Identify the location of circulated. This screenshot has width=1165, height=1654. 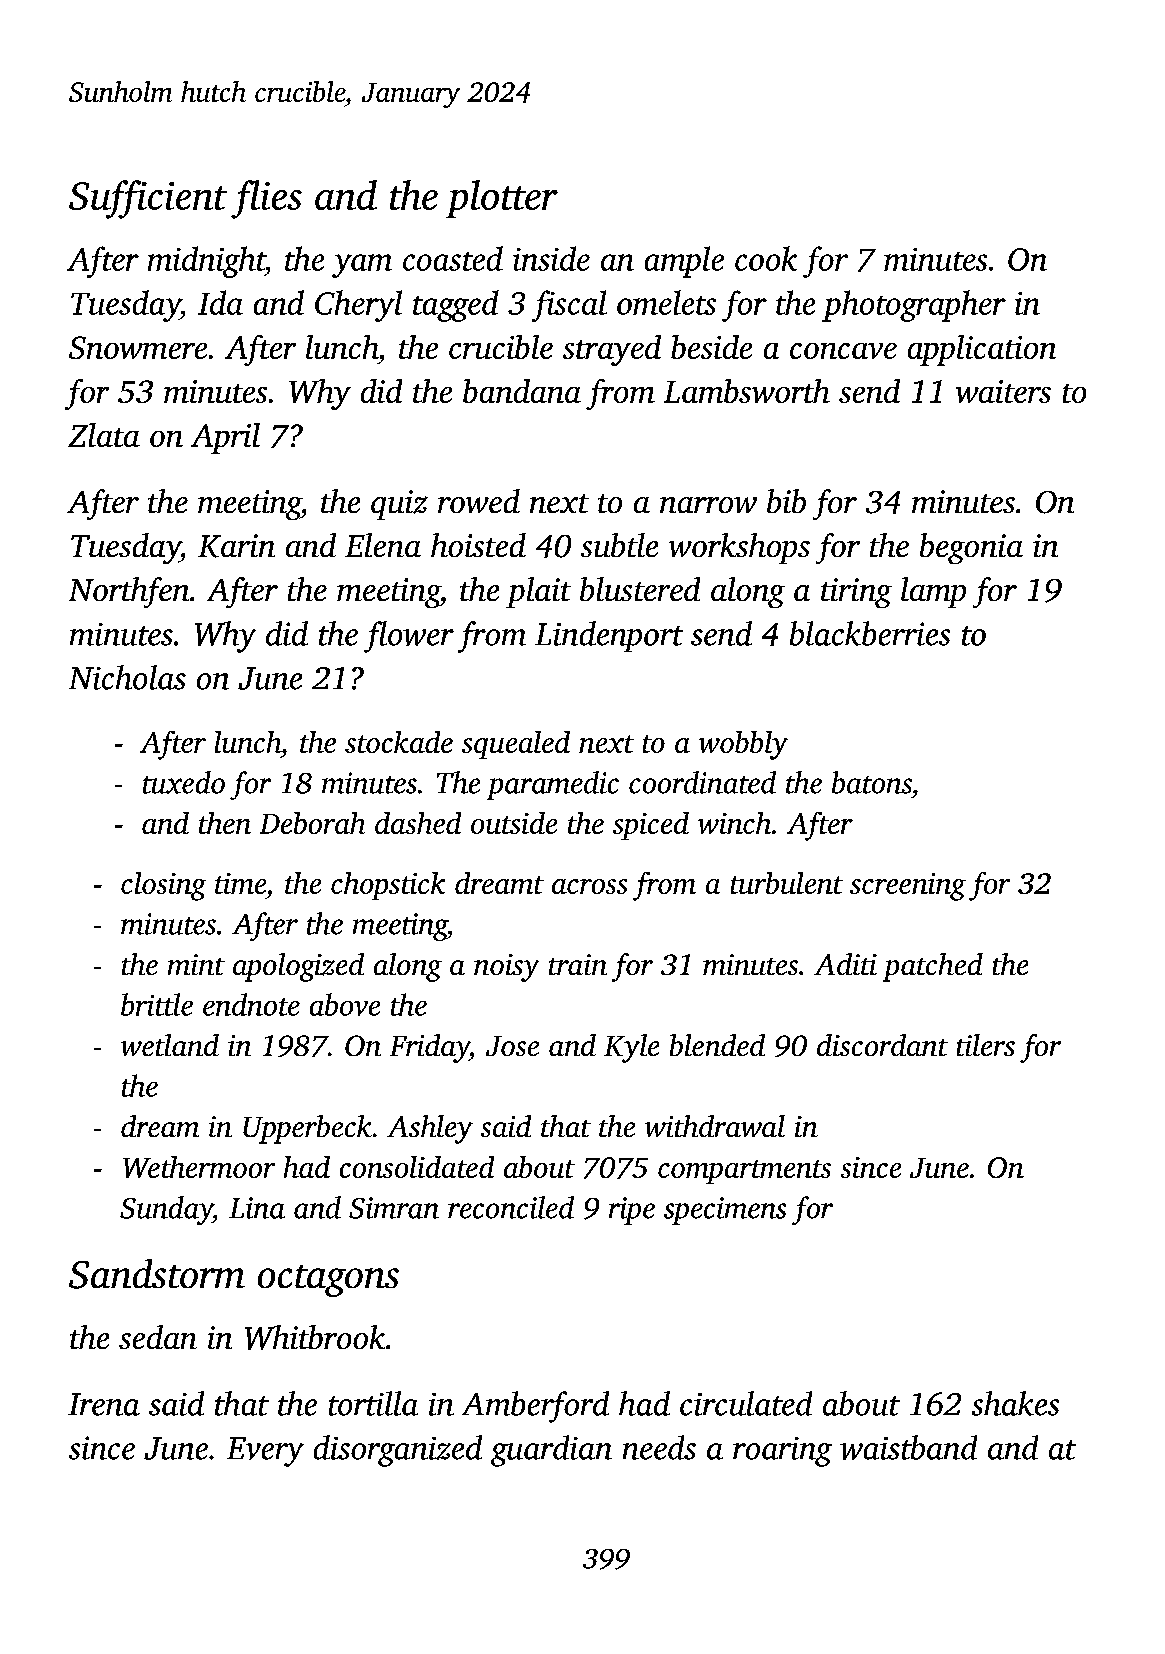
(746, 1403).
